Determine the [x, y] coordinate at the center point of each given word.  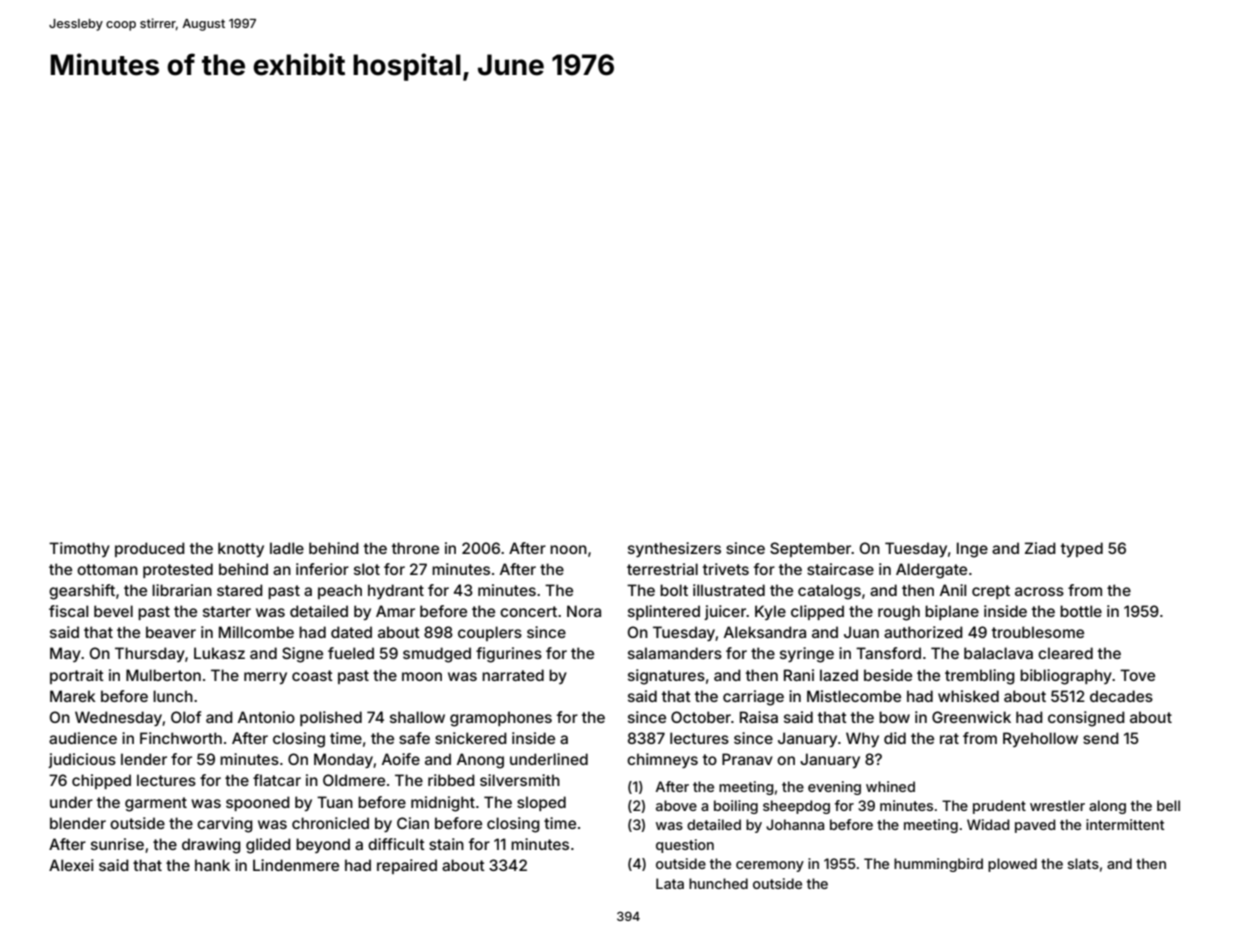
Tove [1137, 675]
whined [890, 786]
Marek [73, 696]
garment [156, 804]
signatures [666, 677]
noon [568, 549]
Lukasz [219, 653]
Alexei [71, 865]
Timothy [79, 549]
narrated [513, 675]
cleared [1065, 653]
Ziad [1040, 548]
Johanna [795, 824]
